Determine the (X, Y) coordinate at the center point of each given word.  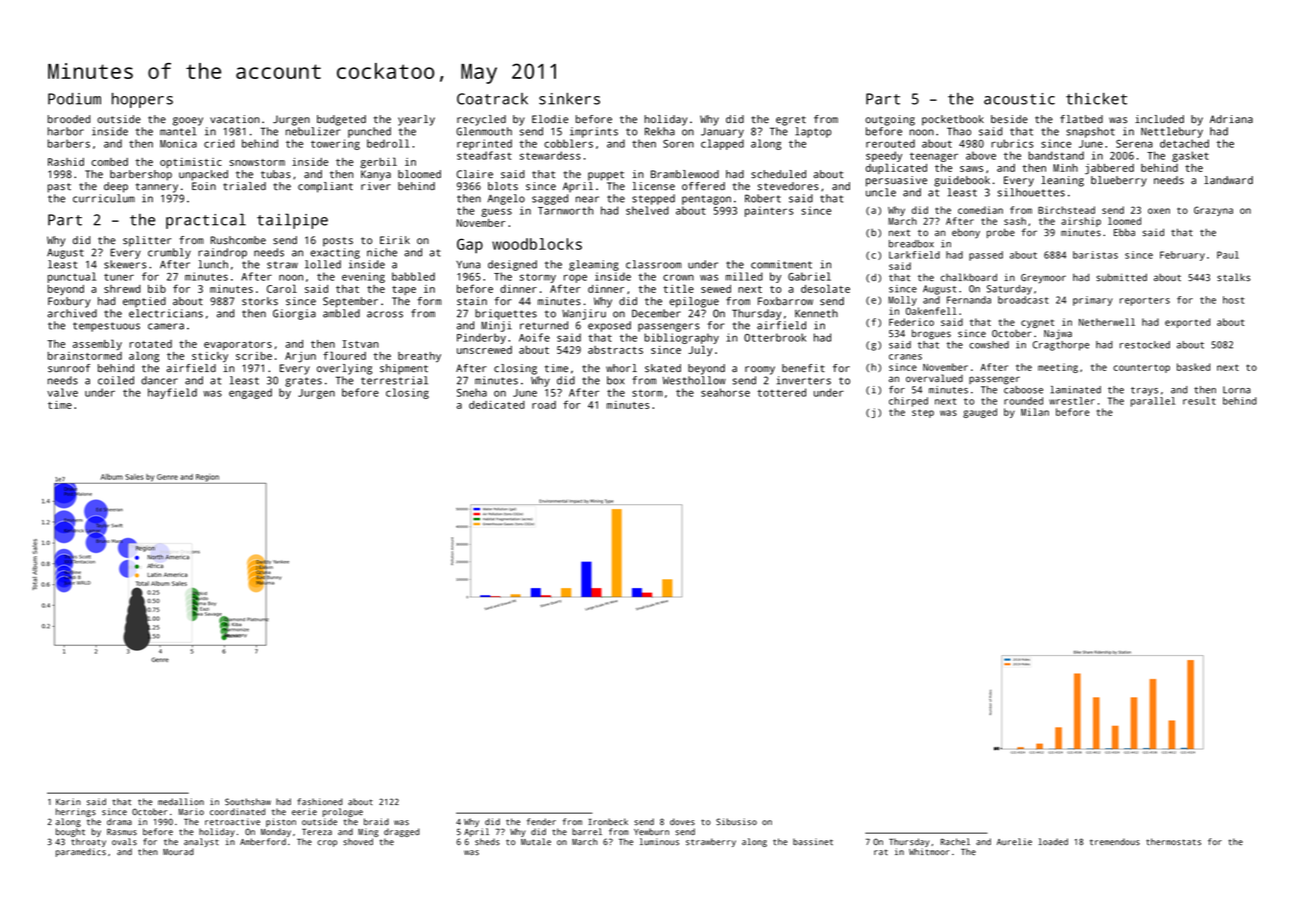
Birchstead (1066, 210)
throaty (88, 842)
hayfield (172, 393)
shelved (647, 210)
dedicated (497, 405)
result (1199, 401)
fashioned (320, 801)
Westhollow (694, 380)
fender (541, 821)
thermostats (1173, 842)
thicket (1096, 99)
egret (791, 121)
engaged (250, 393)
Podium (74, 99)
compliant (325, 187)
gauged (980, 413)
